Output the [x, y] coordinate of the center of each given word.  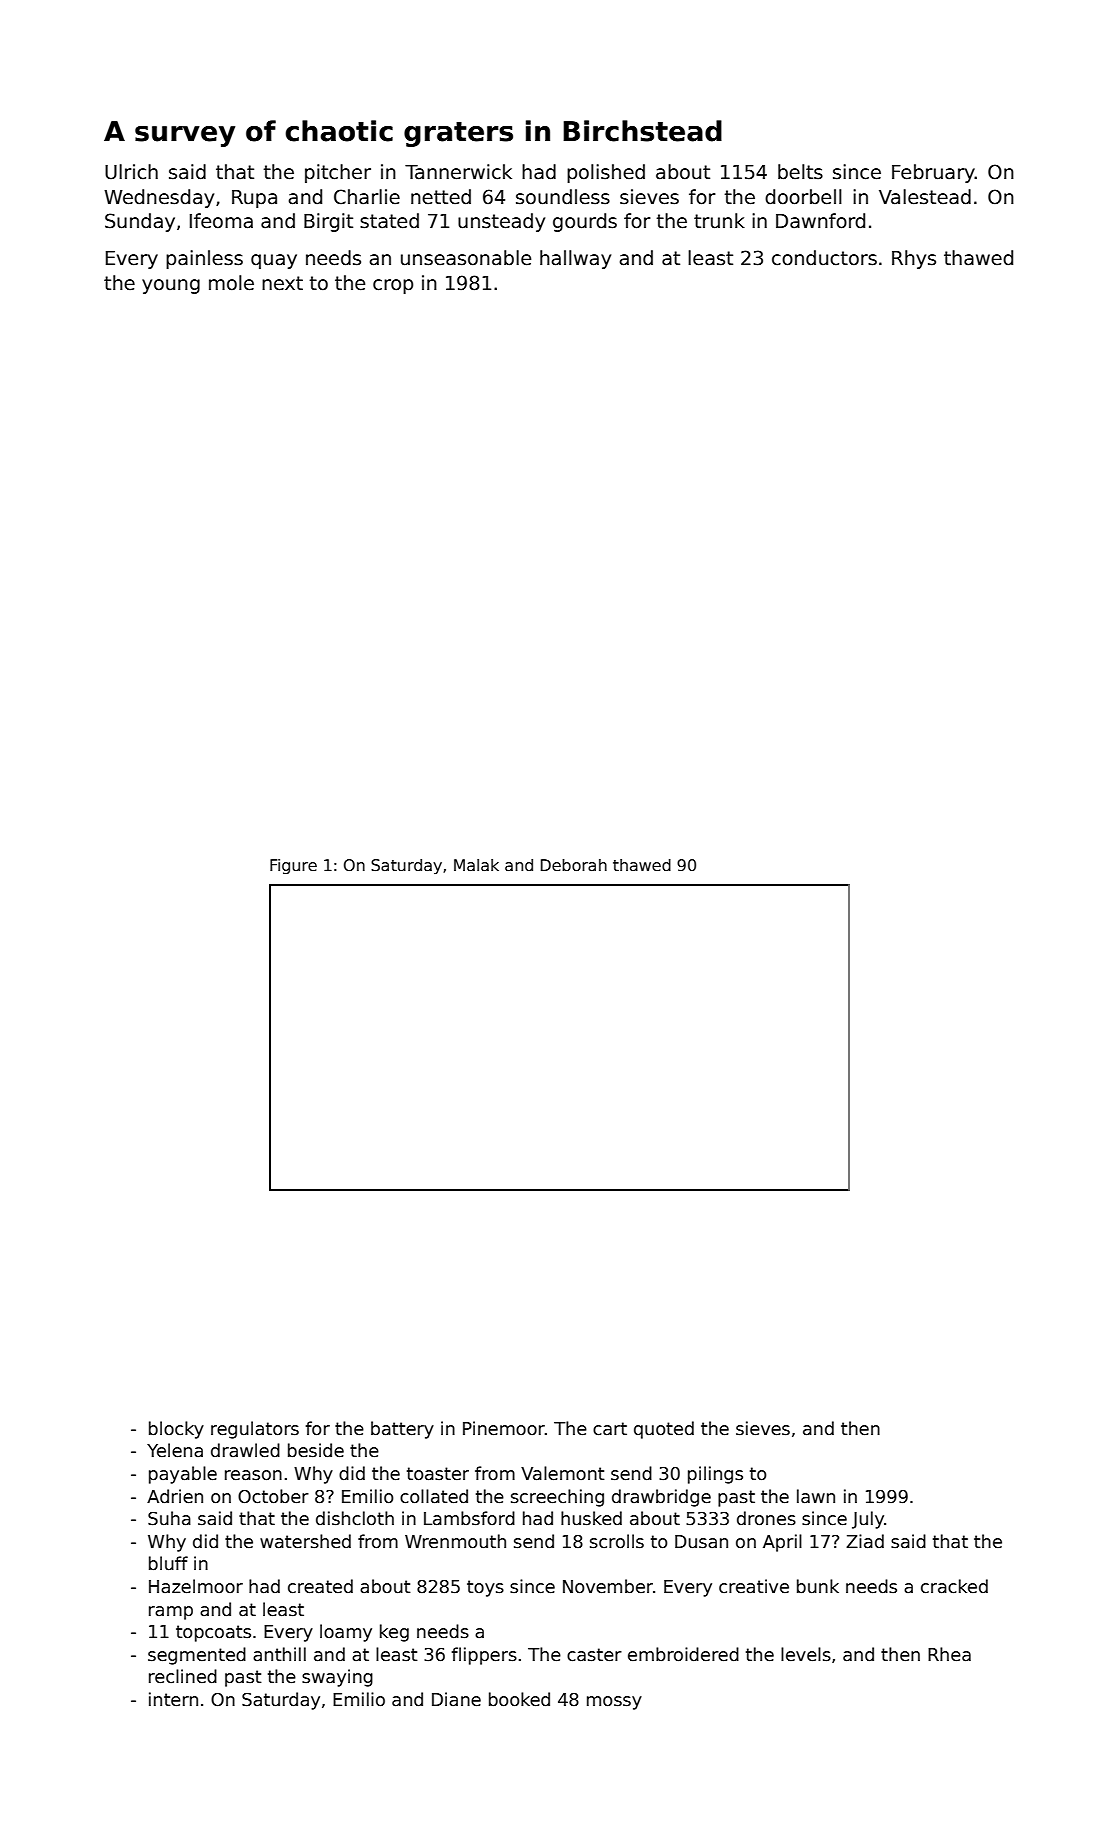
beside [316, 1450]
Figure [293, 866]
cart [610, 1429]
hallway [575, 259]
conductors [824, 258]
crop [393, 286]
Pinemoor [504, 1428]
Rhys [914, 259]
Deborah [574, 865]
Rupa [254, 199]
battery [402, 1430]
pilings [715, 1475]
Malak [476, 865]
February [933, 173]
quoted [664, 1430]
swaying [337, 1678]
